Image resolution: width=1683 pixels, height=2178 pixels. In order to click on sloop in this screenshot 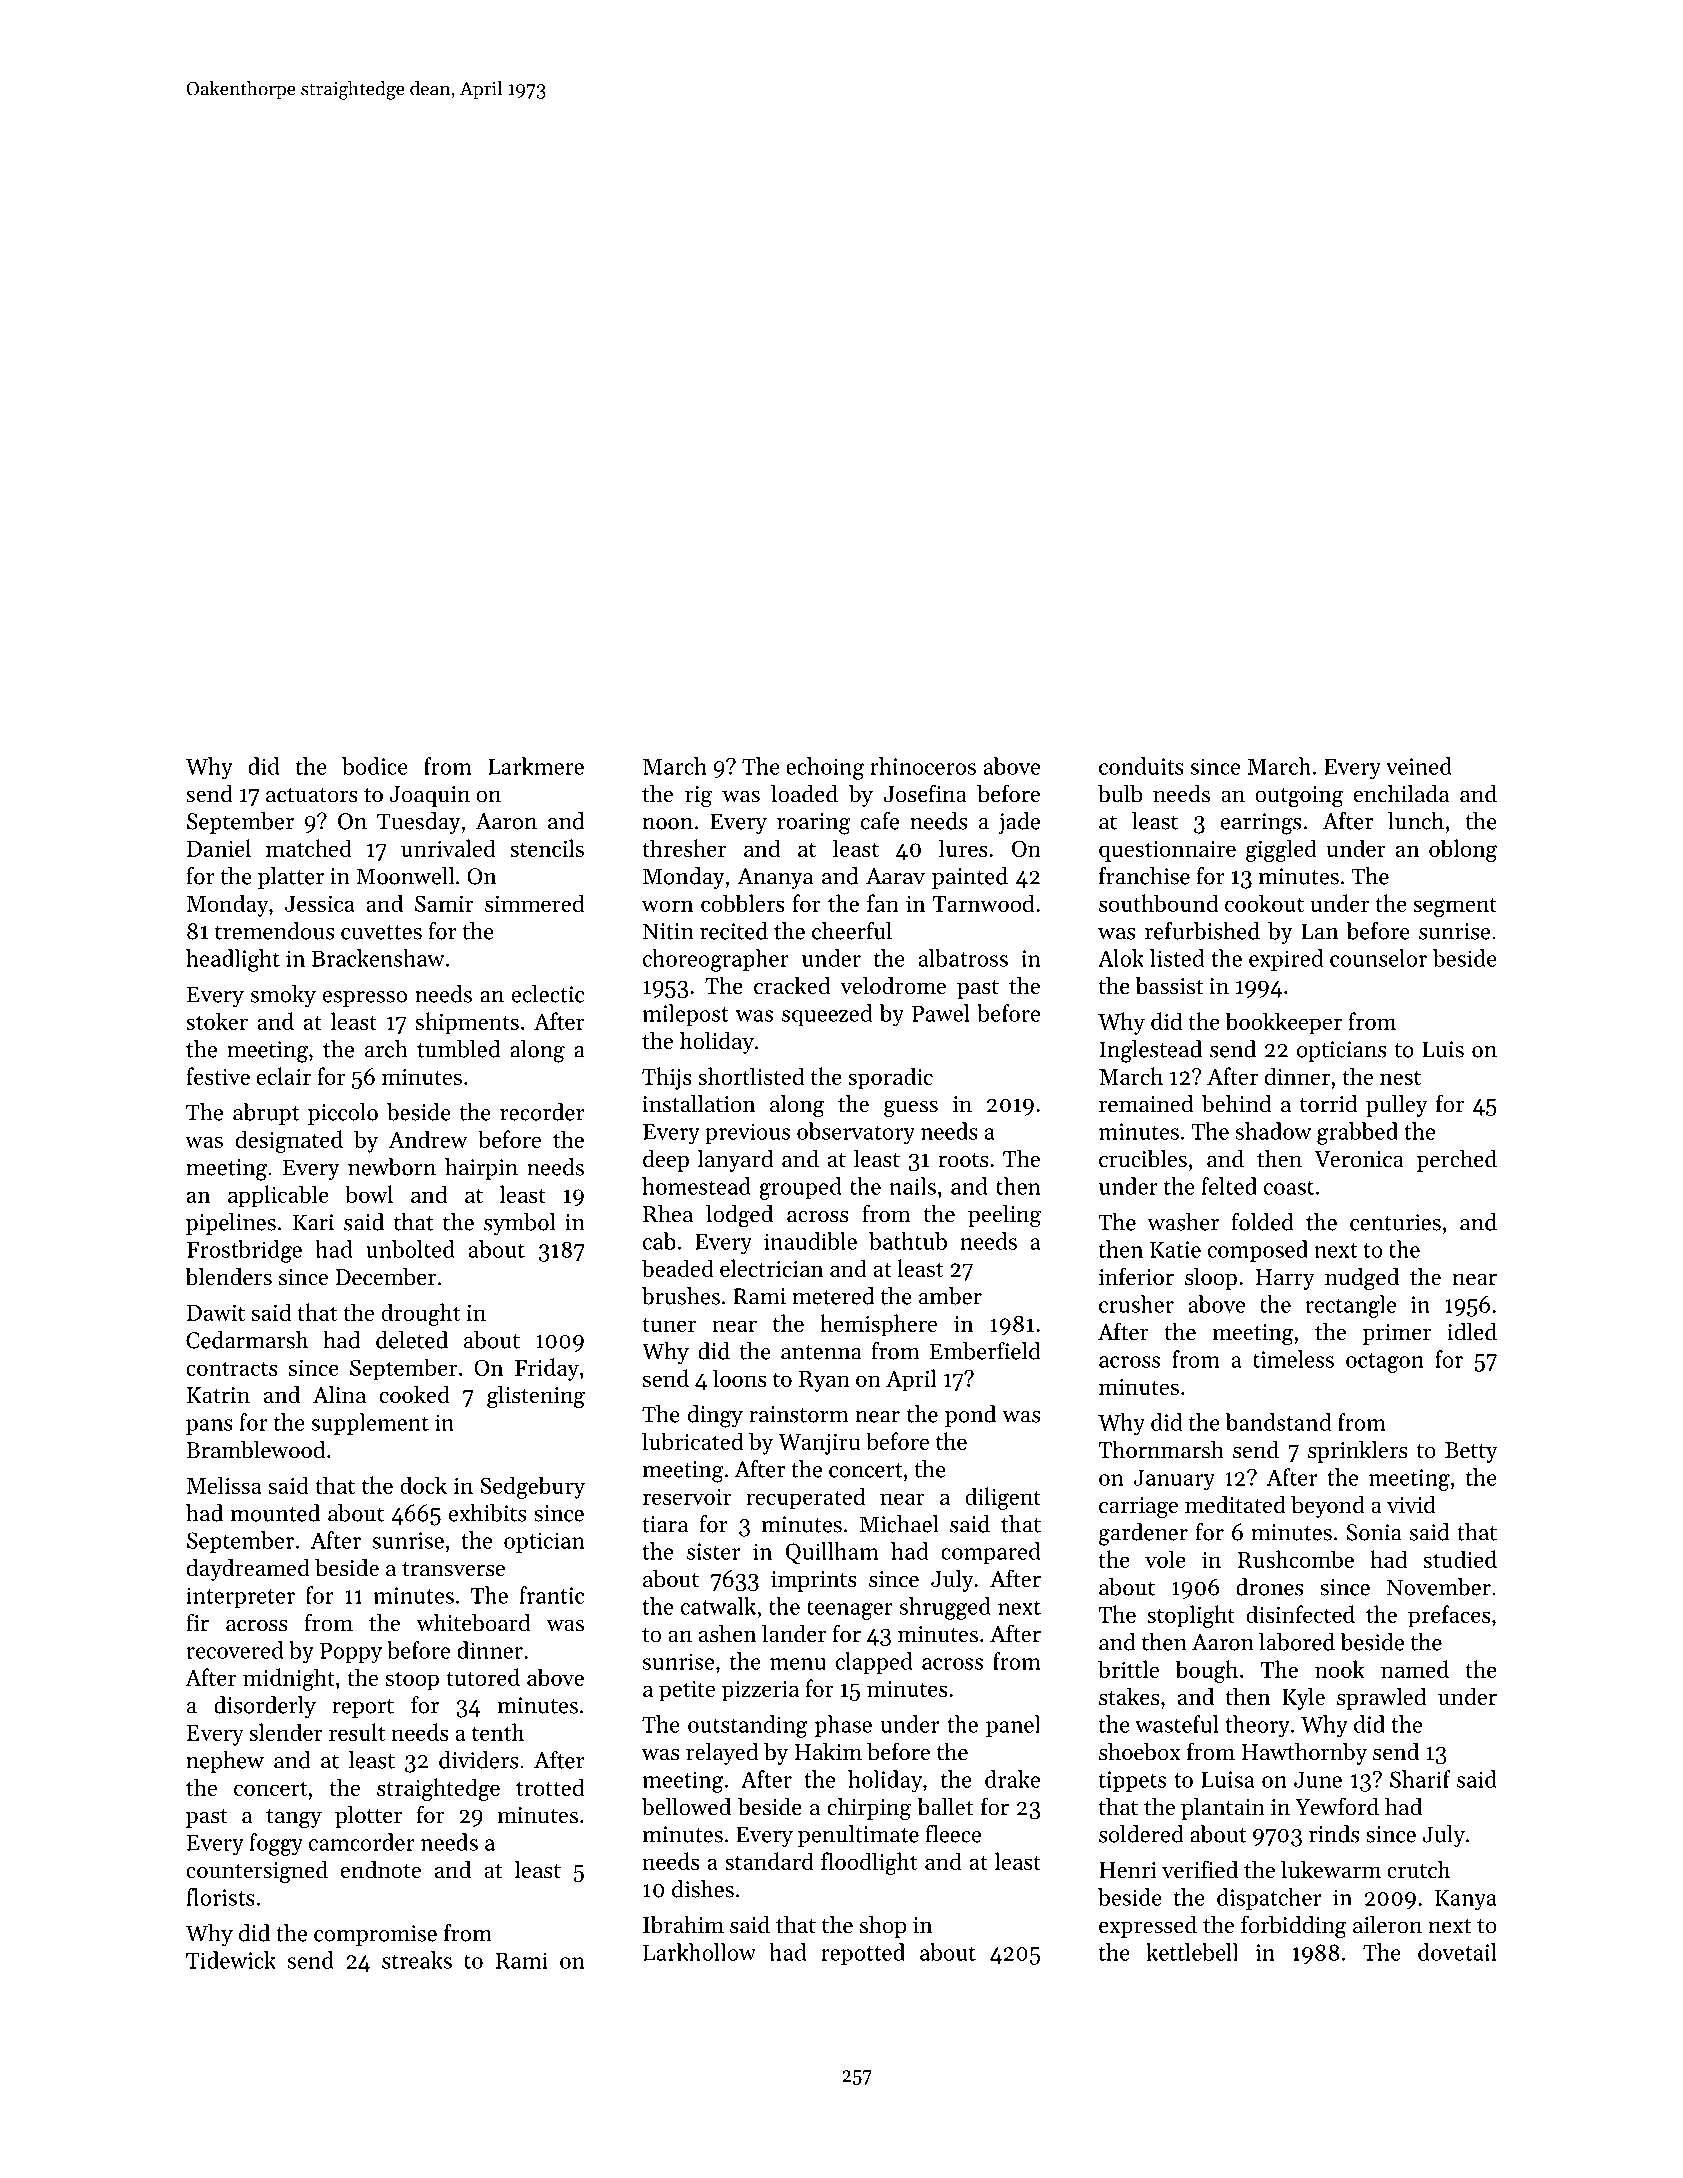, I will do `click(1211, 1279)`.
